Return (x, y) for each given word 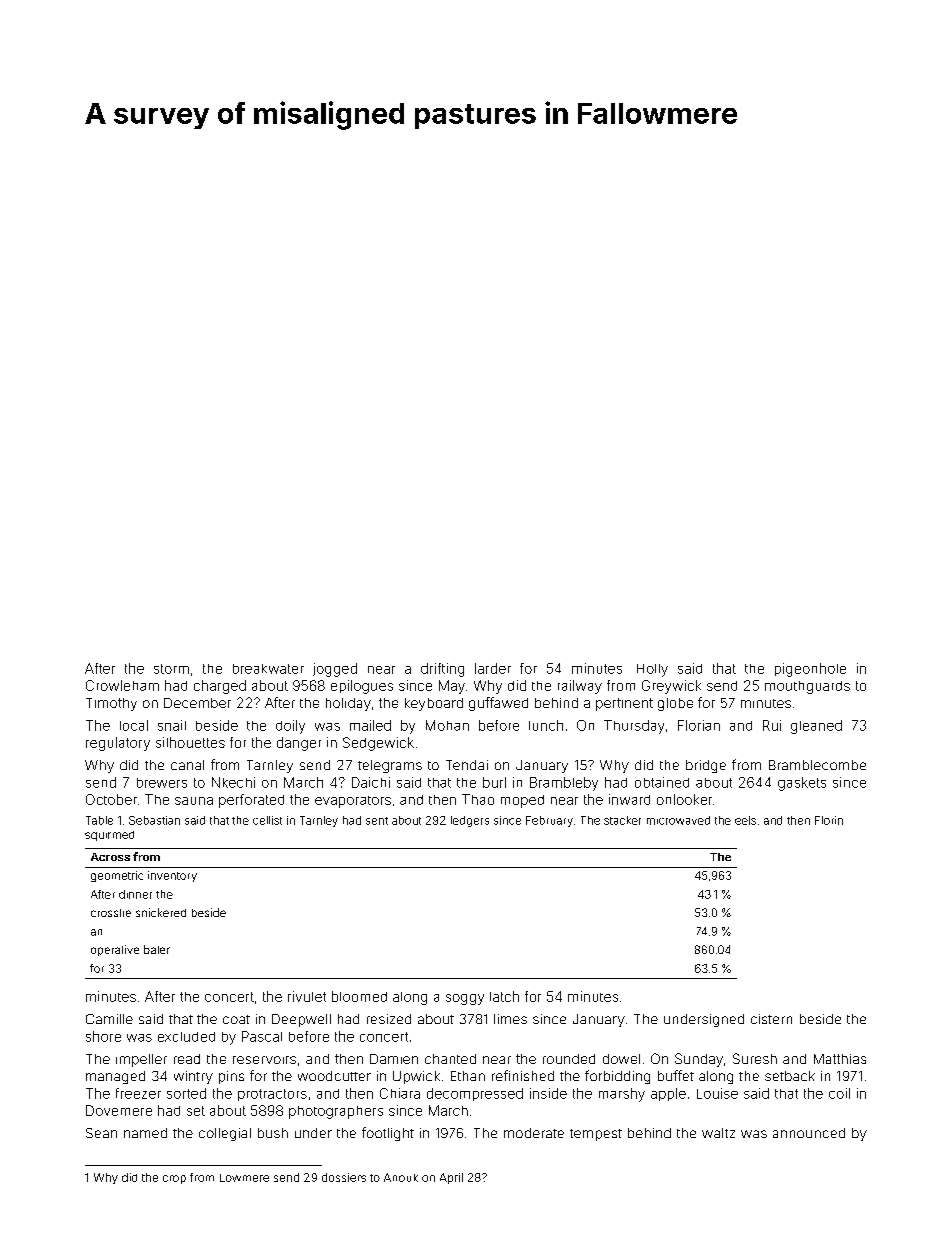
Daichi (371, 782)
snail (172, 725)
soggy (465, 999)
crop (174, 1179)
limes (510, 1019)
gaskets (802, 784)
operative (115, 950)
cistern (771, 1019)
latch (504, 996)
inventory (172, 876)
